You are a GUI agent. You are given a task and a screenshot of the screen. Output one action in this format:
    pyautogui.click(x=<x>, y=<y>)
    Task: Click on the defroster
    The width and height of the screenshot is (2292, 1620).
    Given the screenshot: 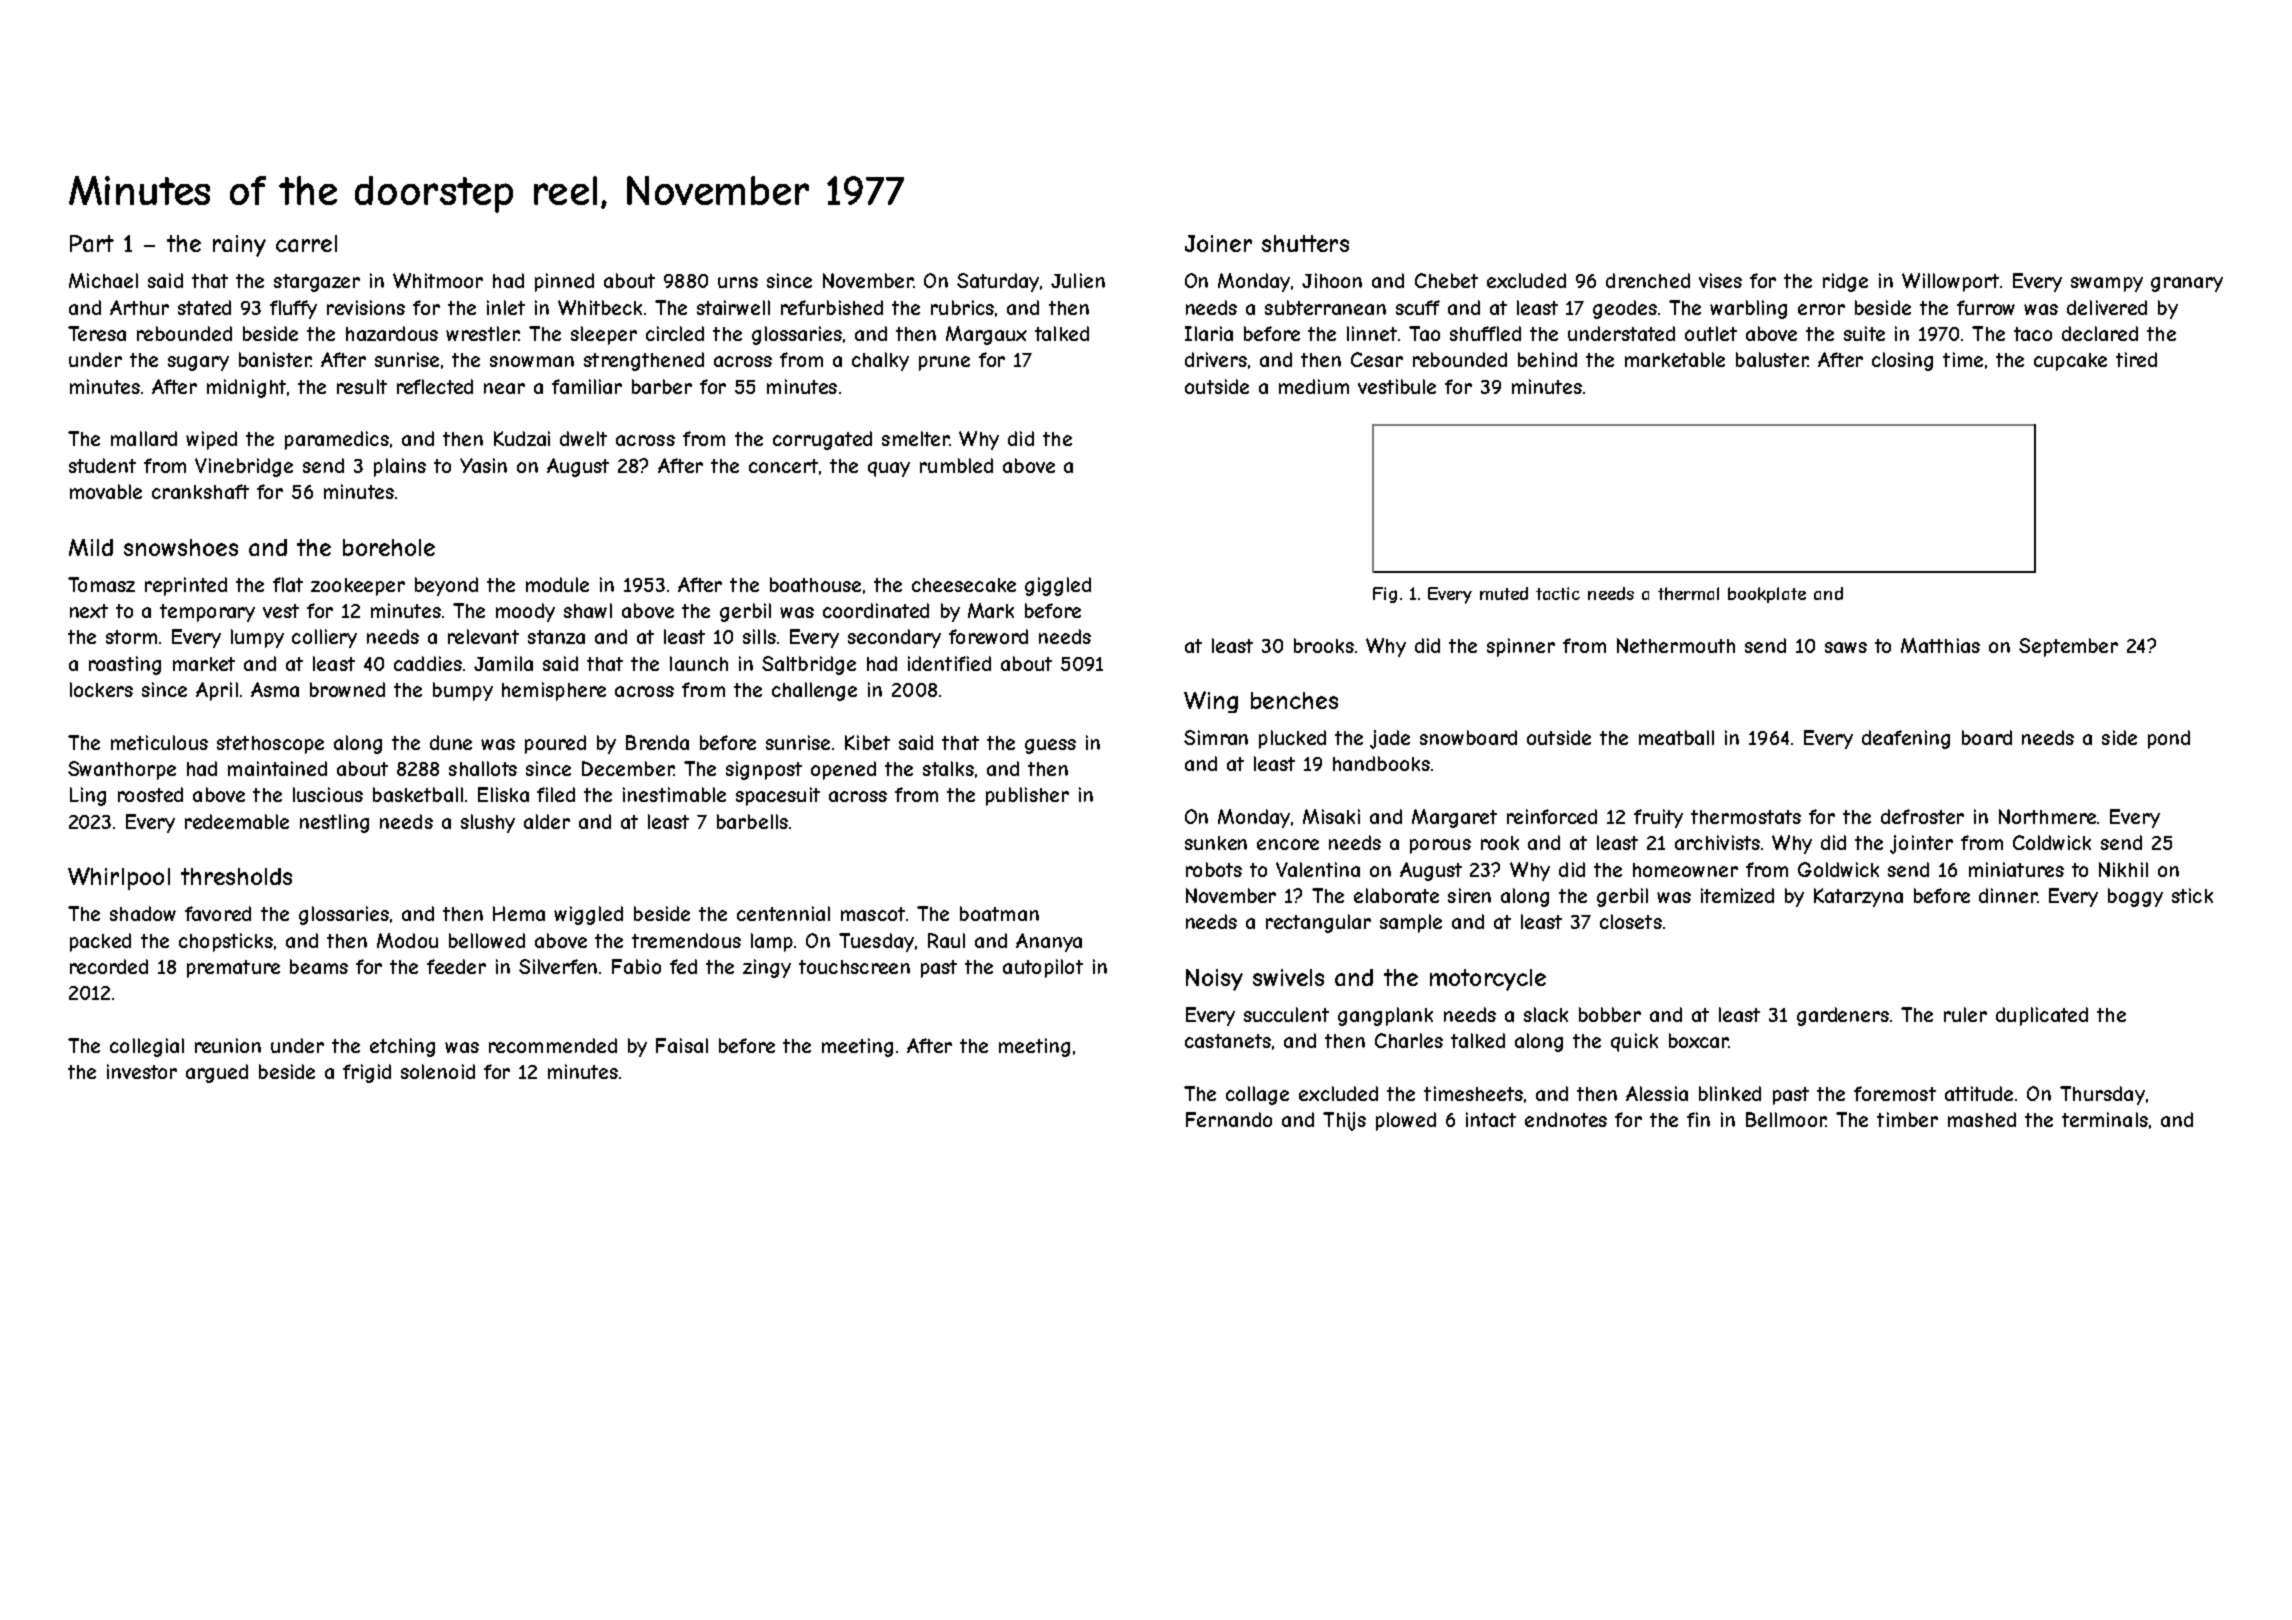 What is the action you would take?
    pyautogui.click(x=1922, y=816)
